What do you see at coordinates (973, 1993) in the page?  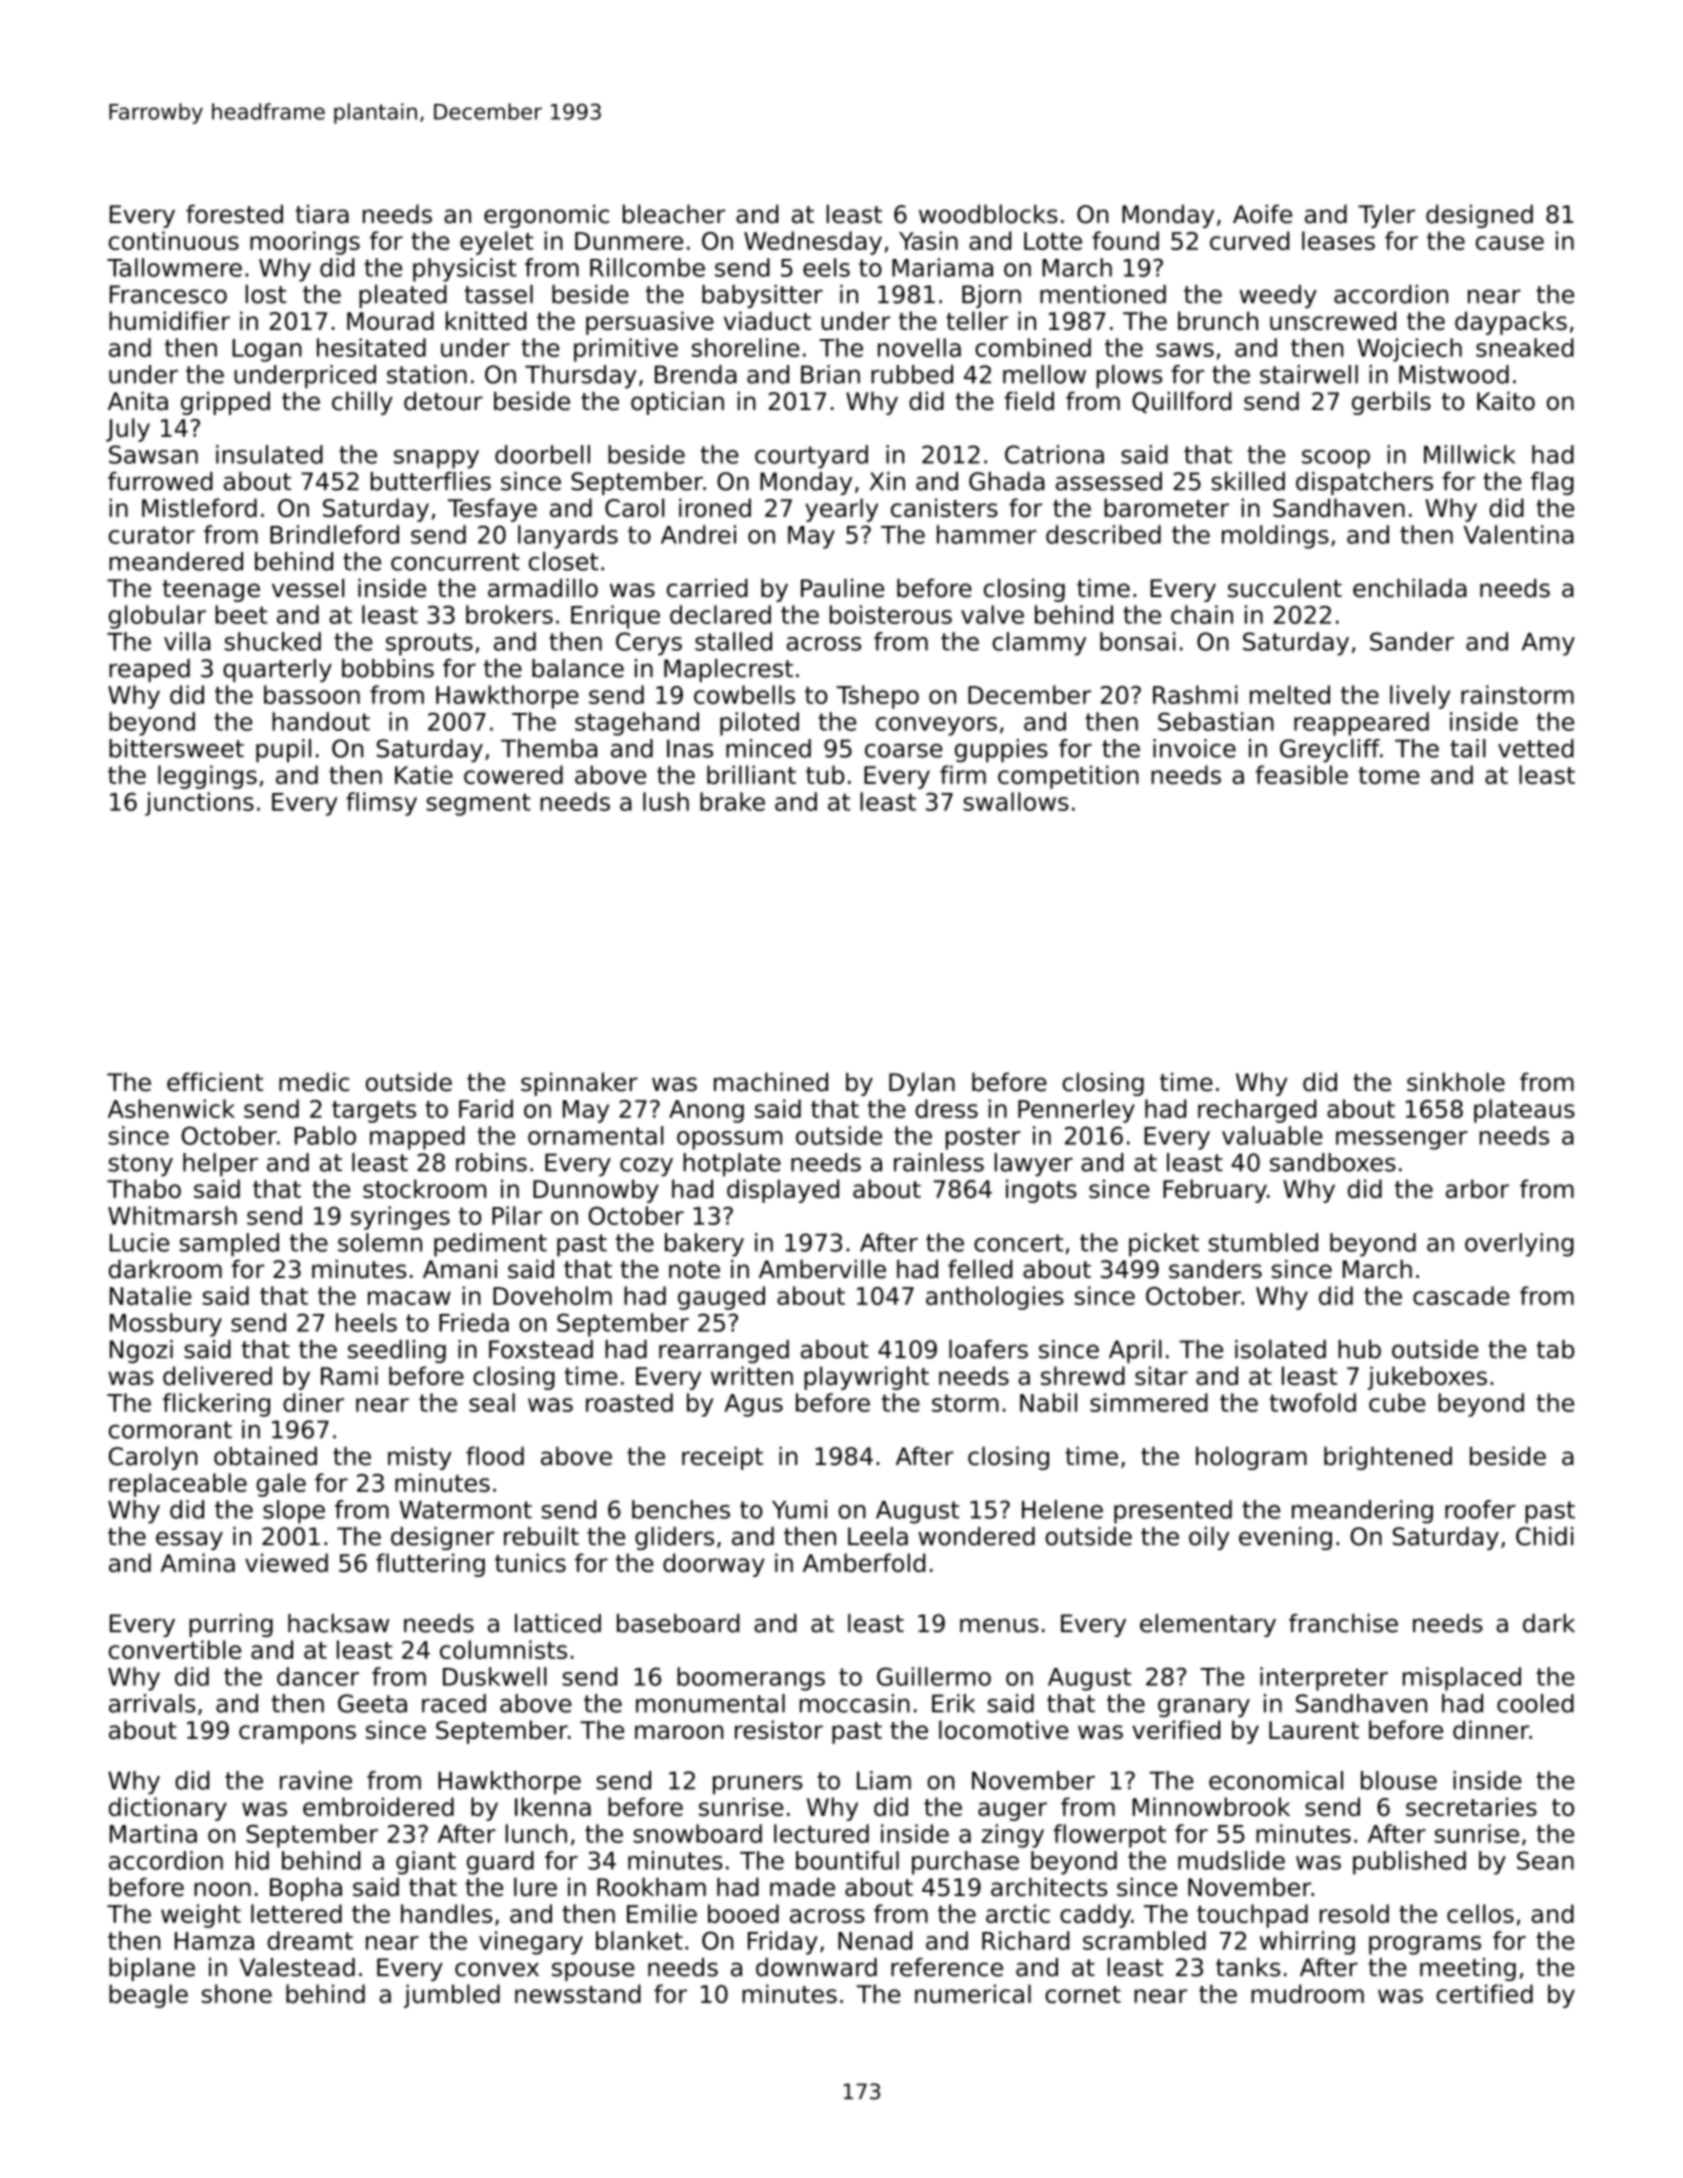 I see `numerical` at bounding box center [973, 1993].
